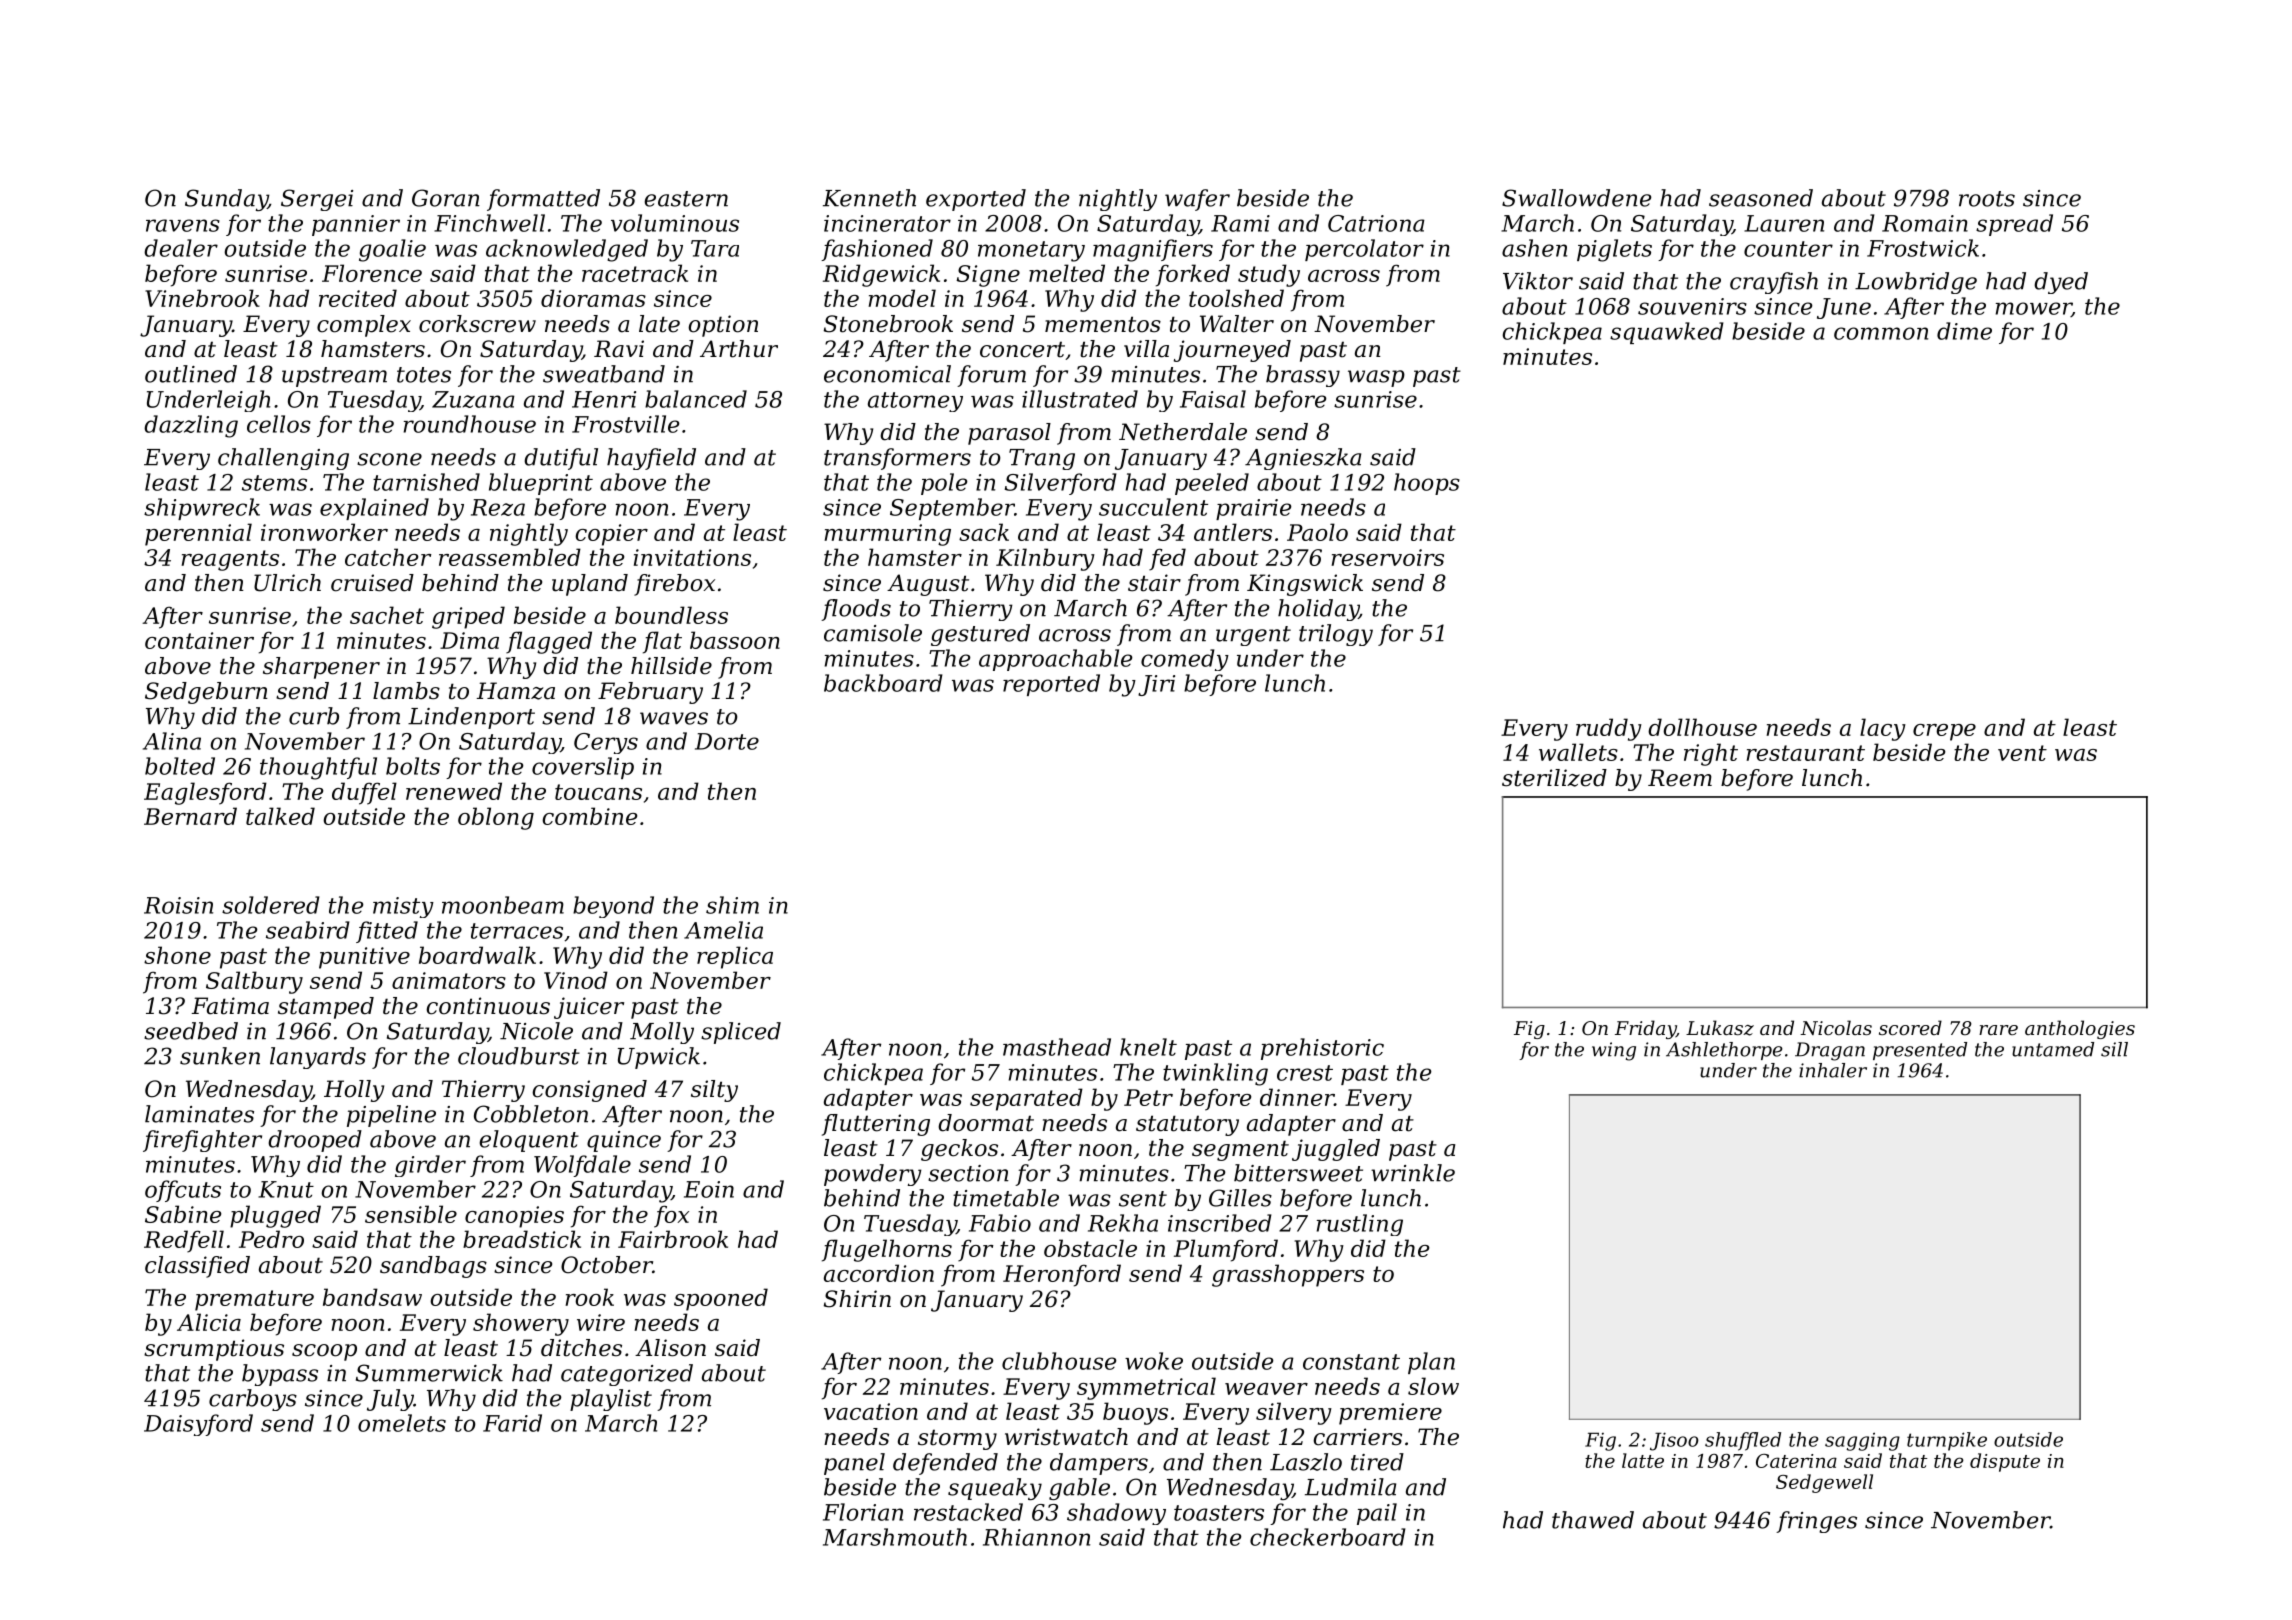 This screenshot has height=1620, width=2292. I want to click on outlined, so click(191, 374).
